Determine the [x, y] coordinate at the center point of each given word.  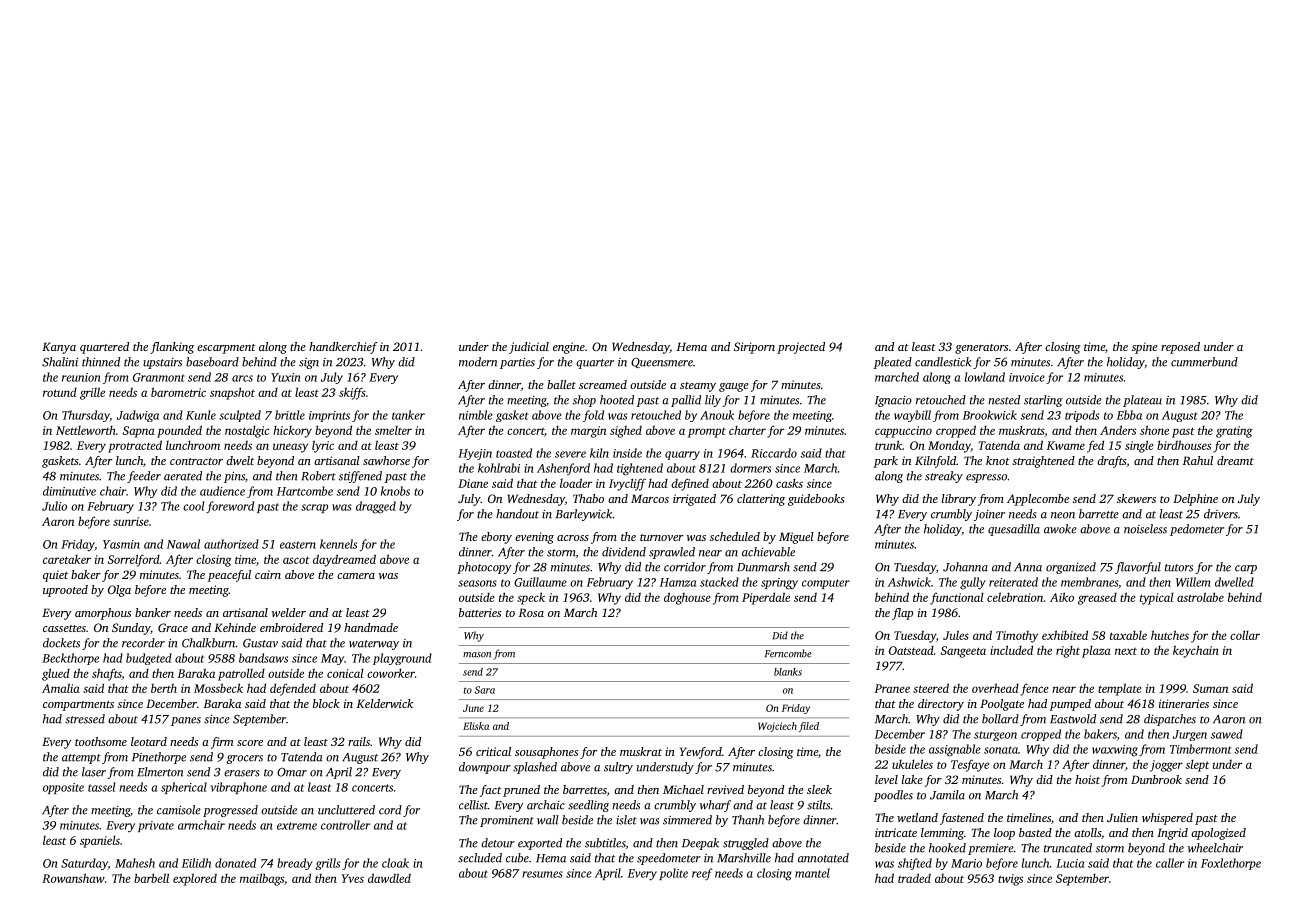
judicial [529, 348]
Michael [683, 789]
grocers [244, 759]
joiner [989, 515]
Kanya [59, 348]
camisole [179, 810]
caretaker [67, 559]
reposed [1180, 348]
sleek [819, 789]
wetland [917, 817]
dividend [624, 552]
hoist [1087, 779]
